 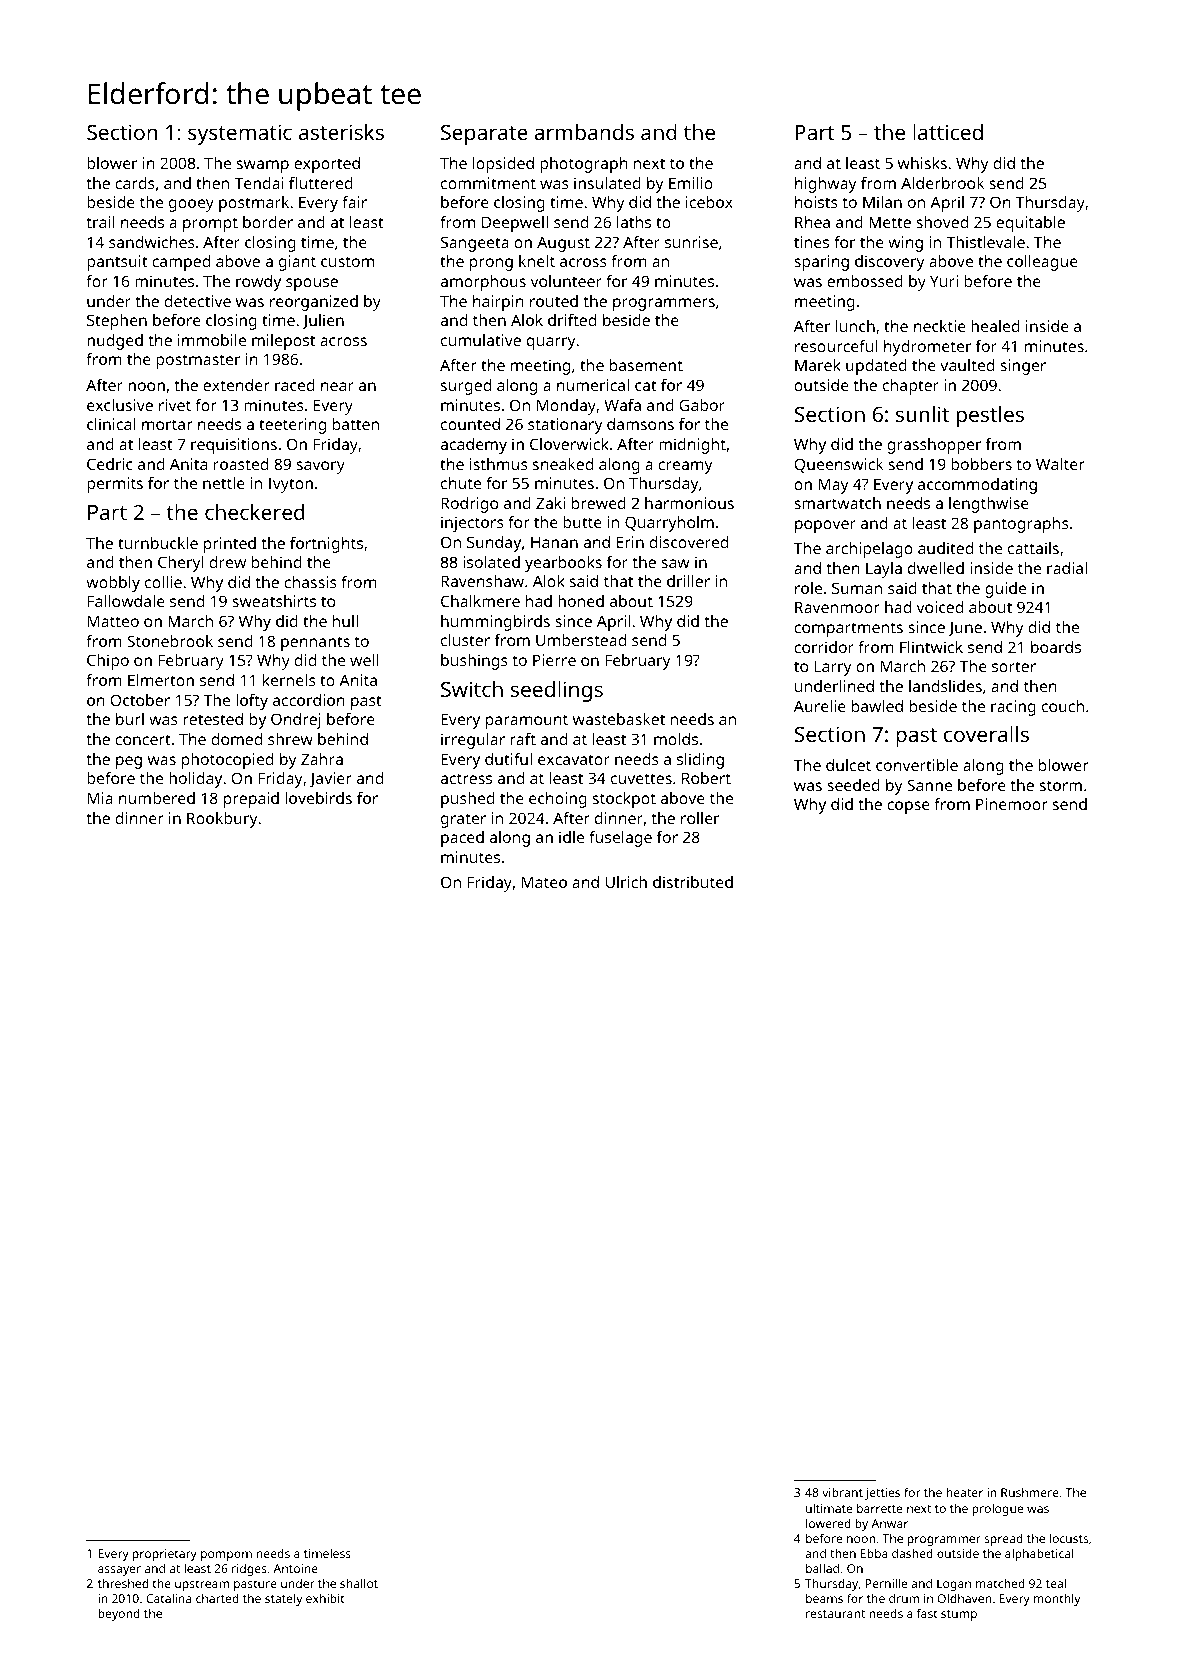 I want to click on beyond, so click(x=119, y=1615).
